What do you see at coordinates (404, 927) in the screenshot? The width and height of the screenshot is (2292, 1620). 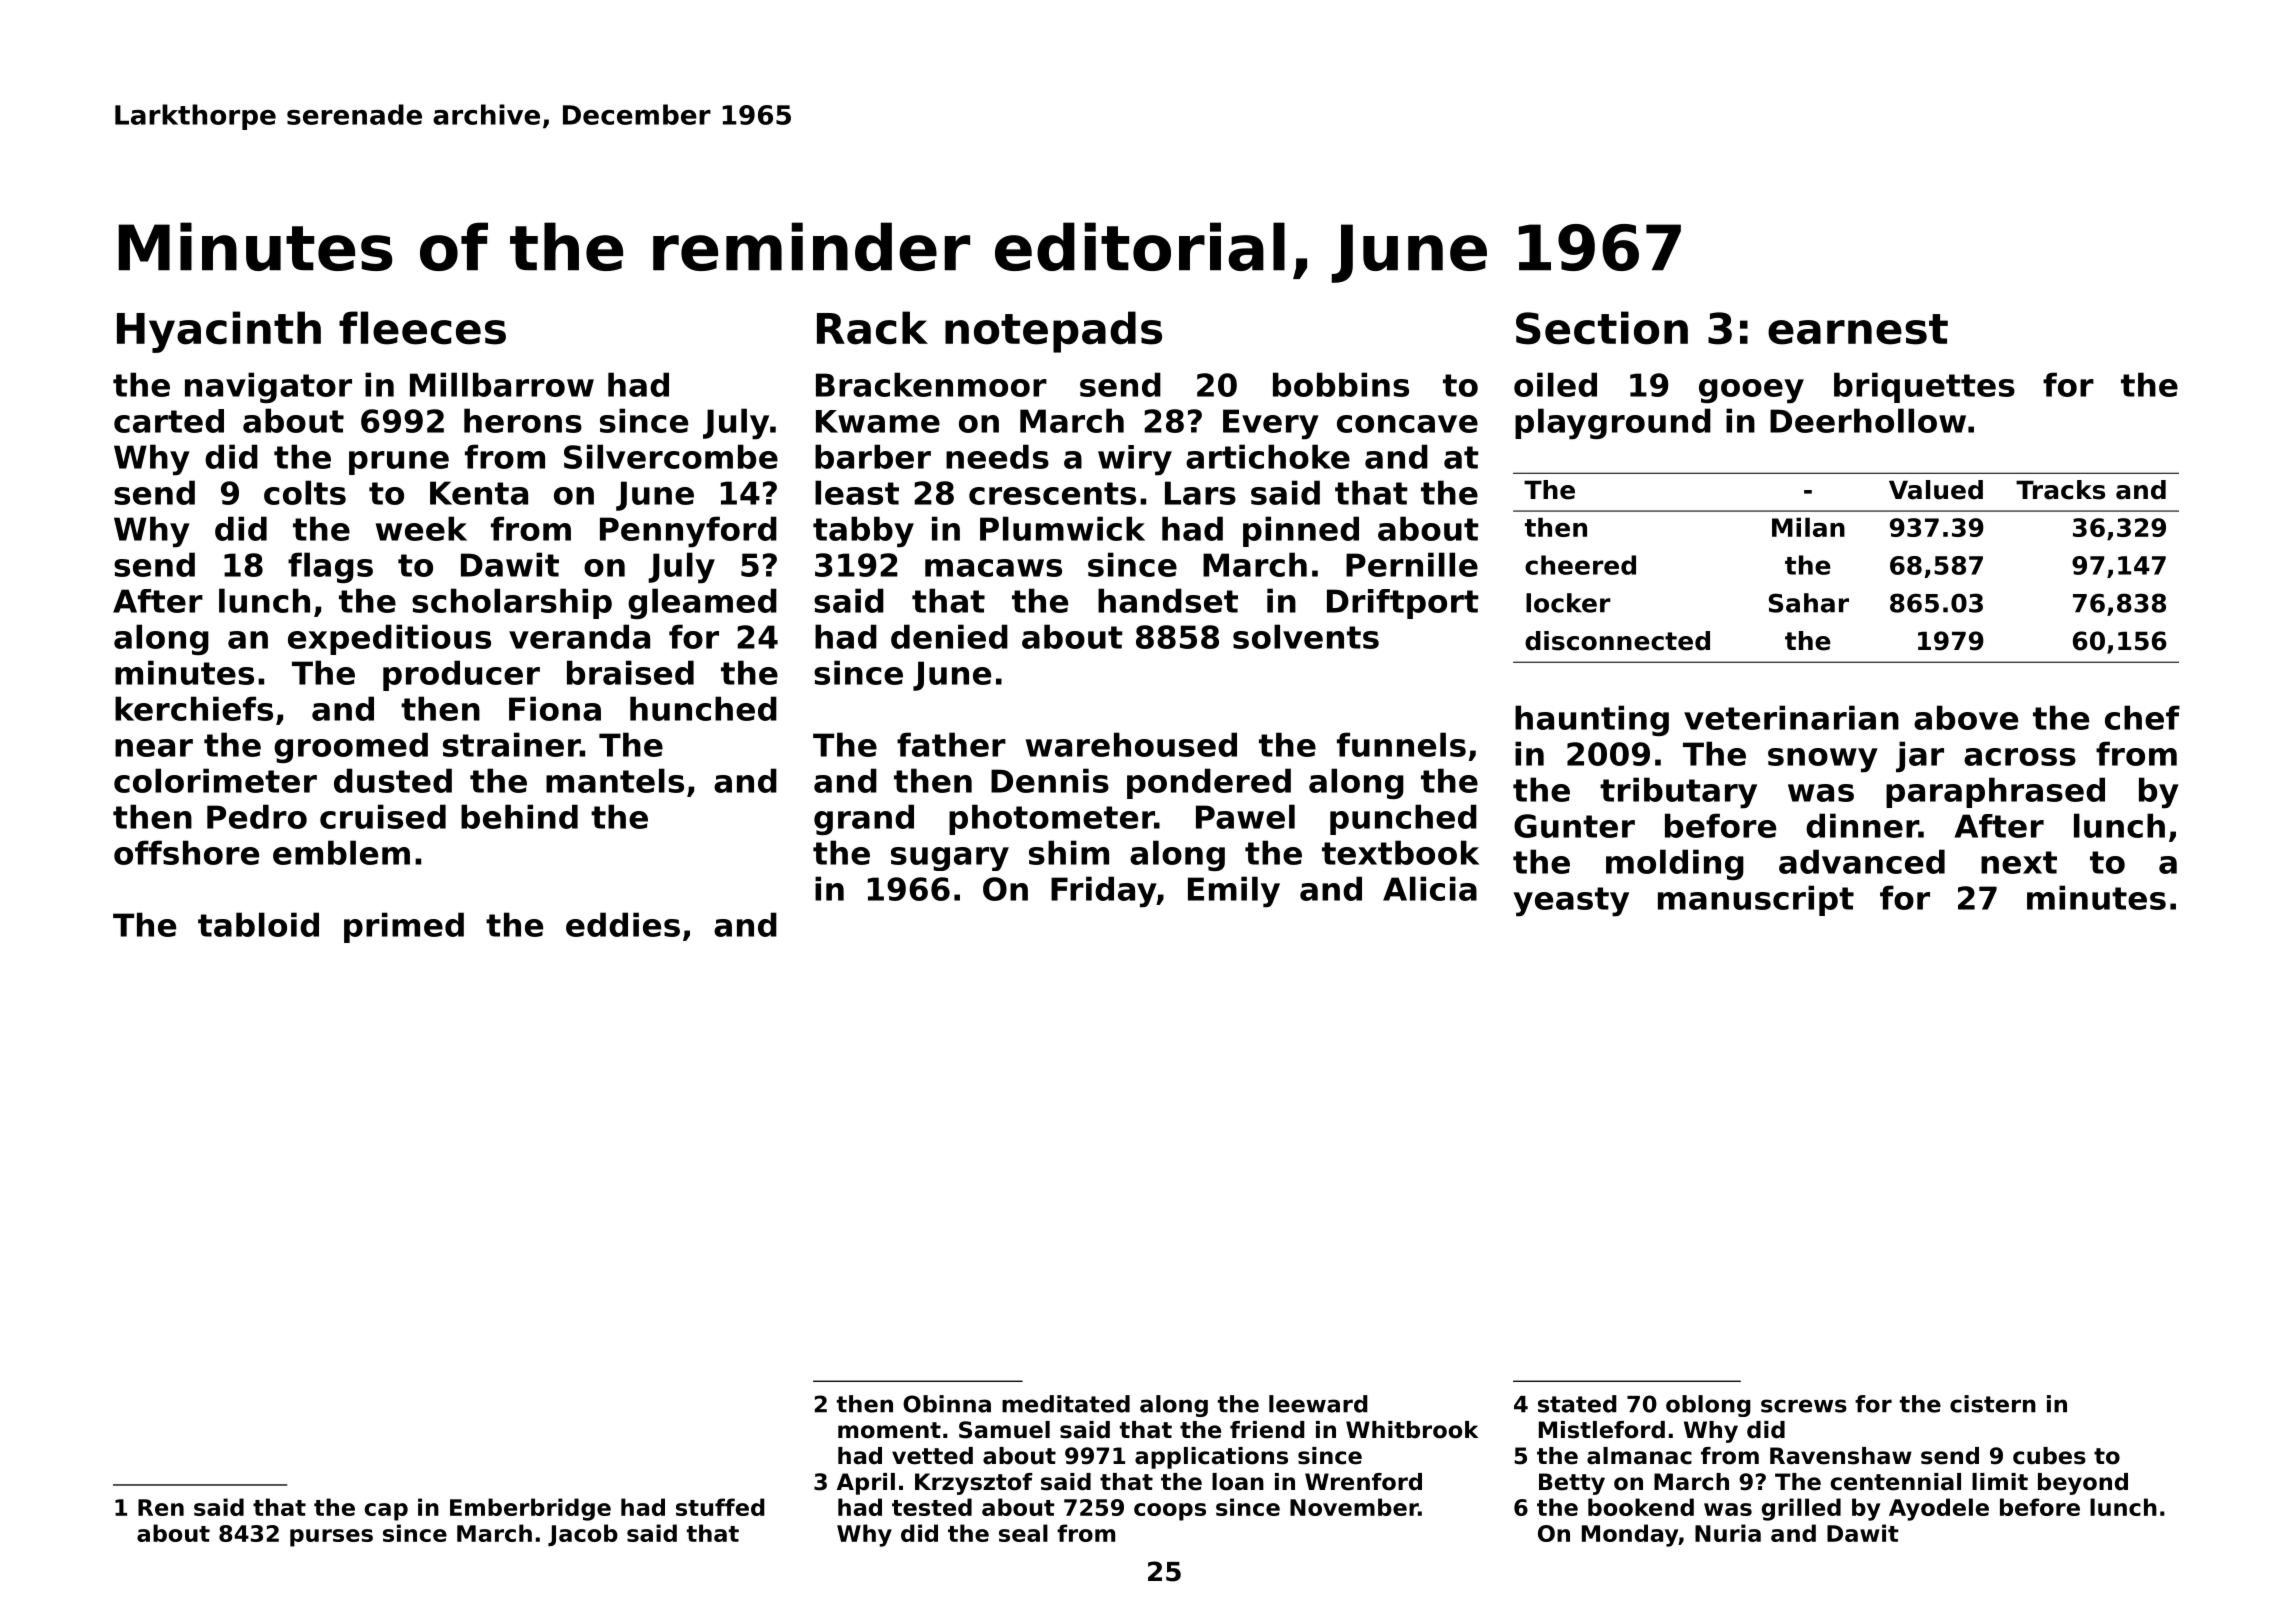 I see `primed` at bounding box center [404, 927].
